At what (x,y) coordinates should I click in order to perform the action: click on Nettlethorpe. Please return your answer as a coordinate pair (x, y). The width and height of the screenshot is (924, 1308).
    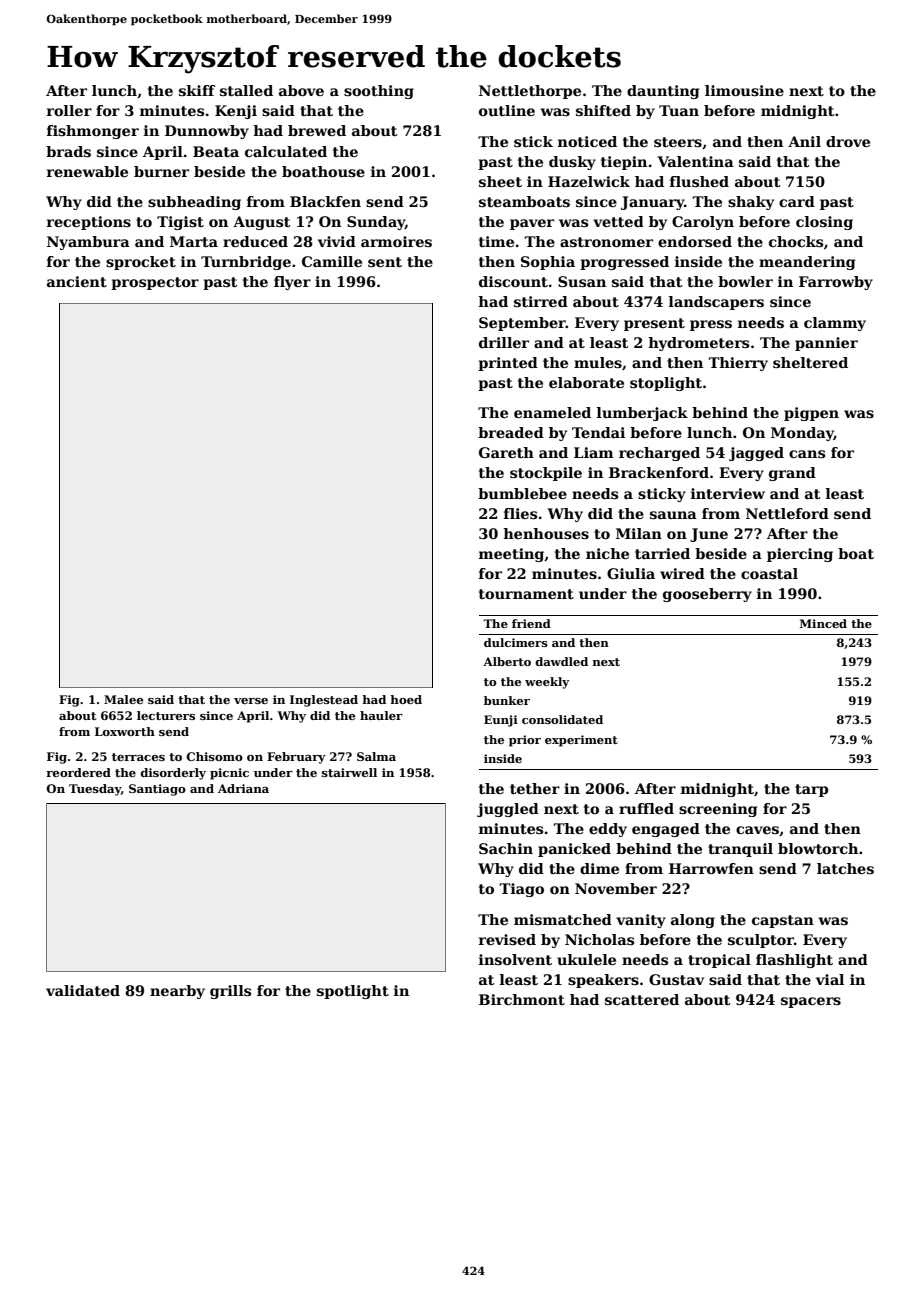
    Looking at the image, I should click on (530, 92).
